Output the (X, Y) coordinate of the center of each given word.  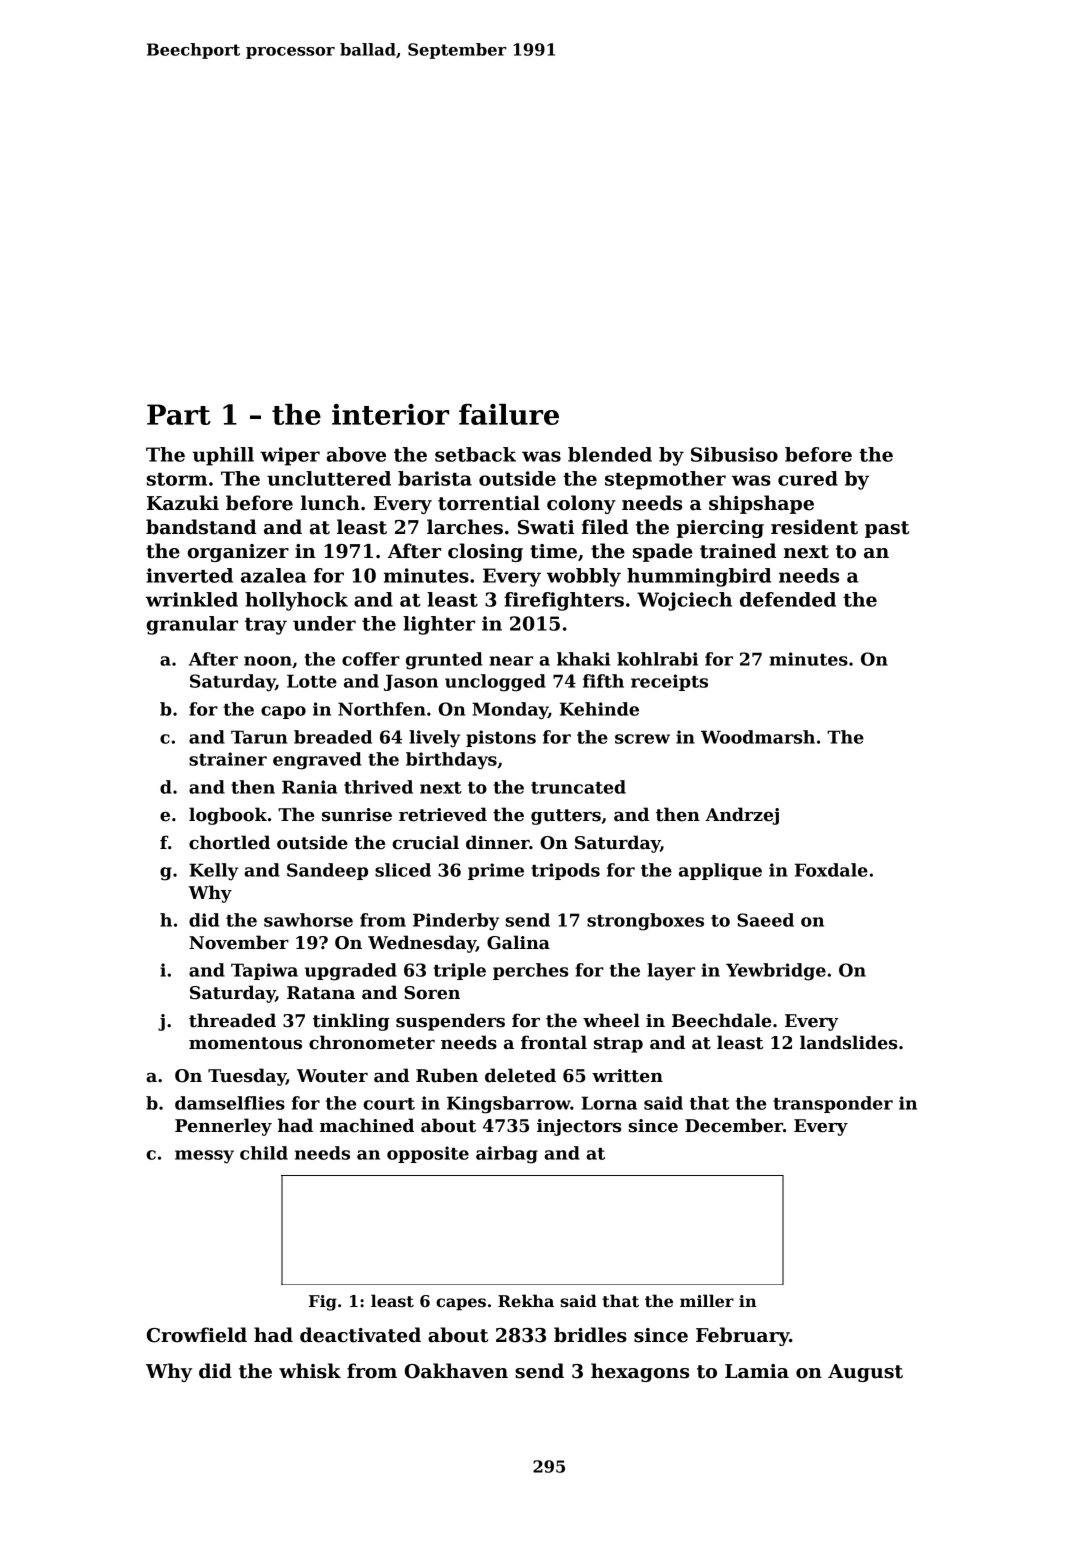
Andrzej (742, 816)
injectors (579, 1127)
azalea (273, 575)
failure (509, 414)
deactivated (360, 1335)
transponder (833, 1104)
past (887, 529)
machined (367, 1125)
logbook (228, 816)
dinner (498, 842)
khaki (583, 659)
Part (179, 414)
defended (788, 599)
